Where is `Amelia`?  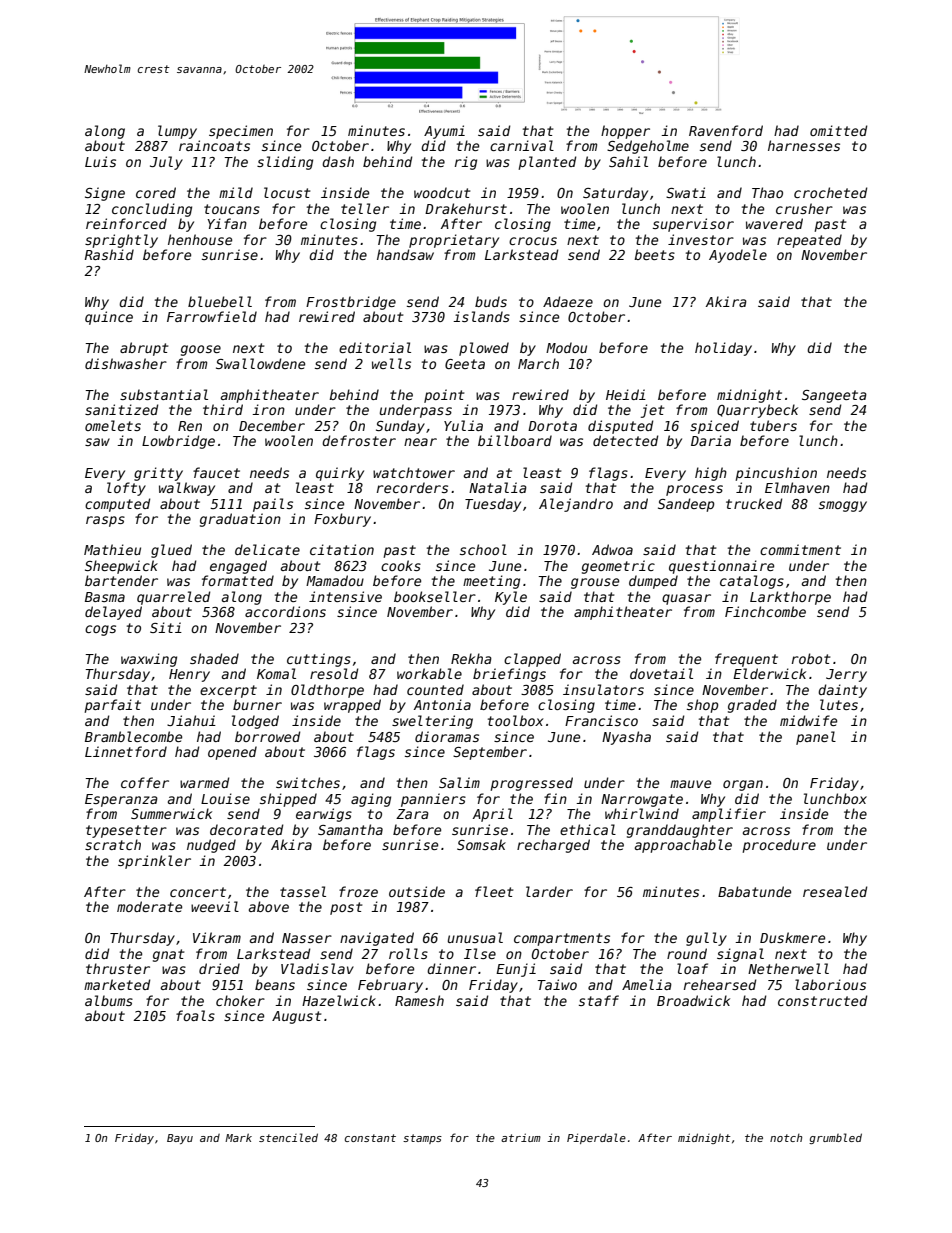
Amelia is located at coordinates (647, 984).
